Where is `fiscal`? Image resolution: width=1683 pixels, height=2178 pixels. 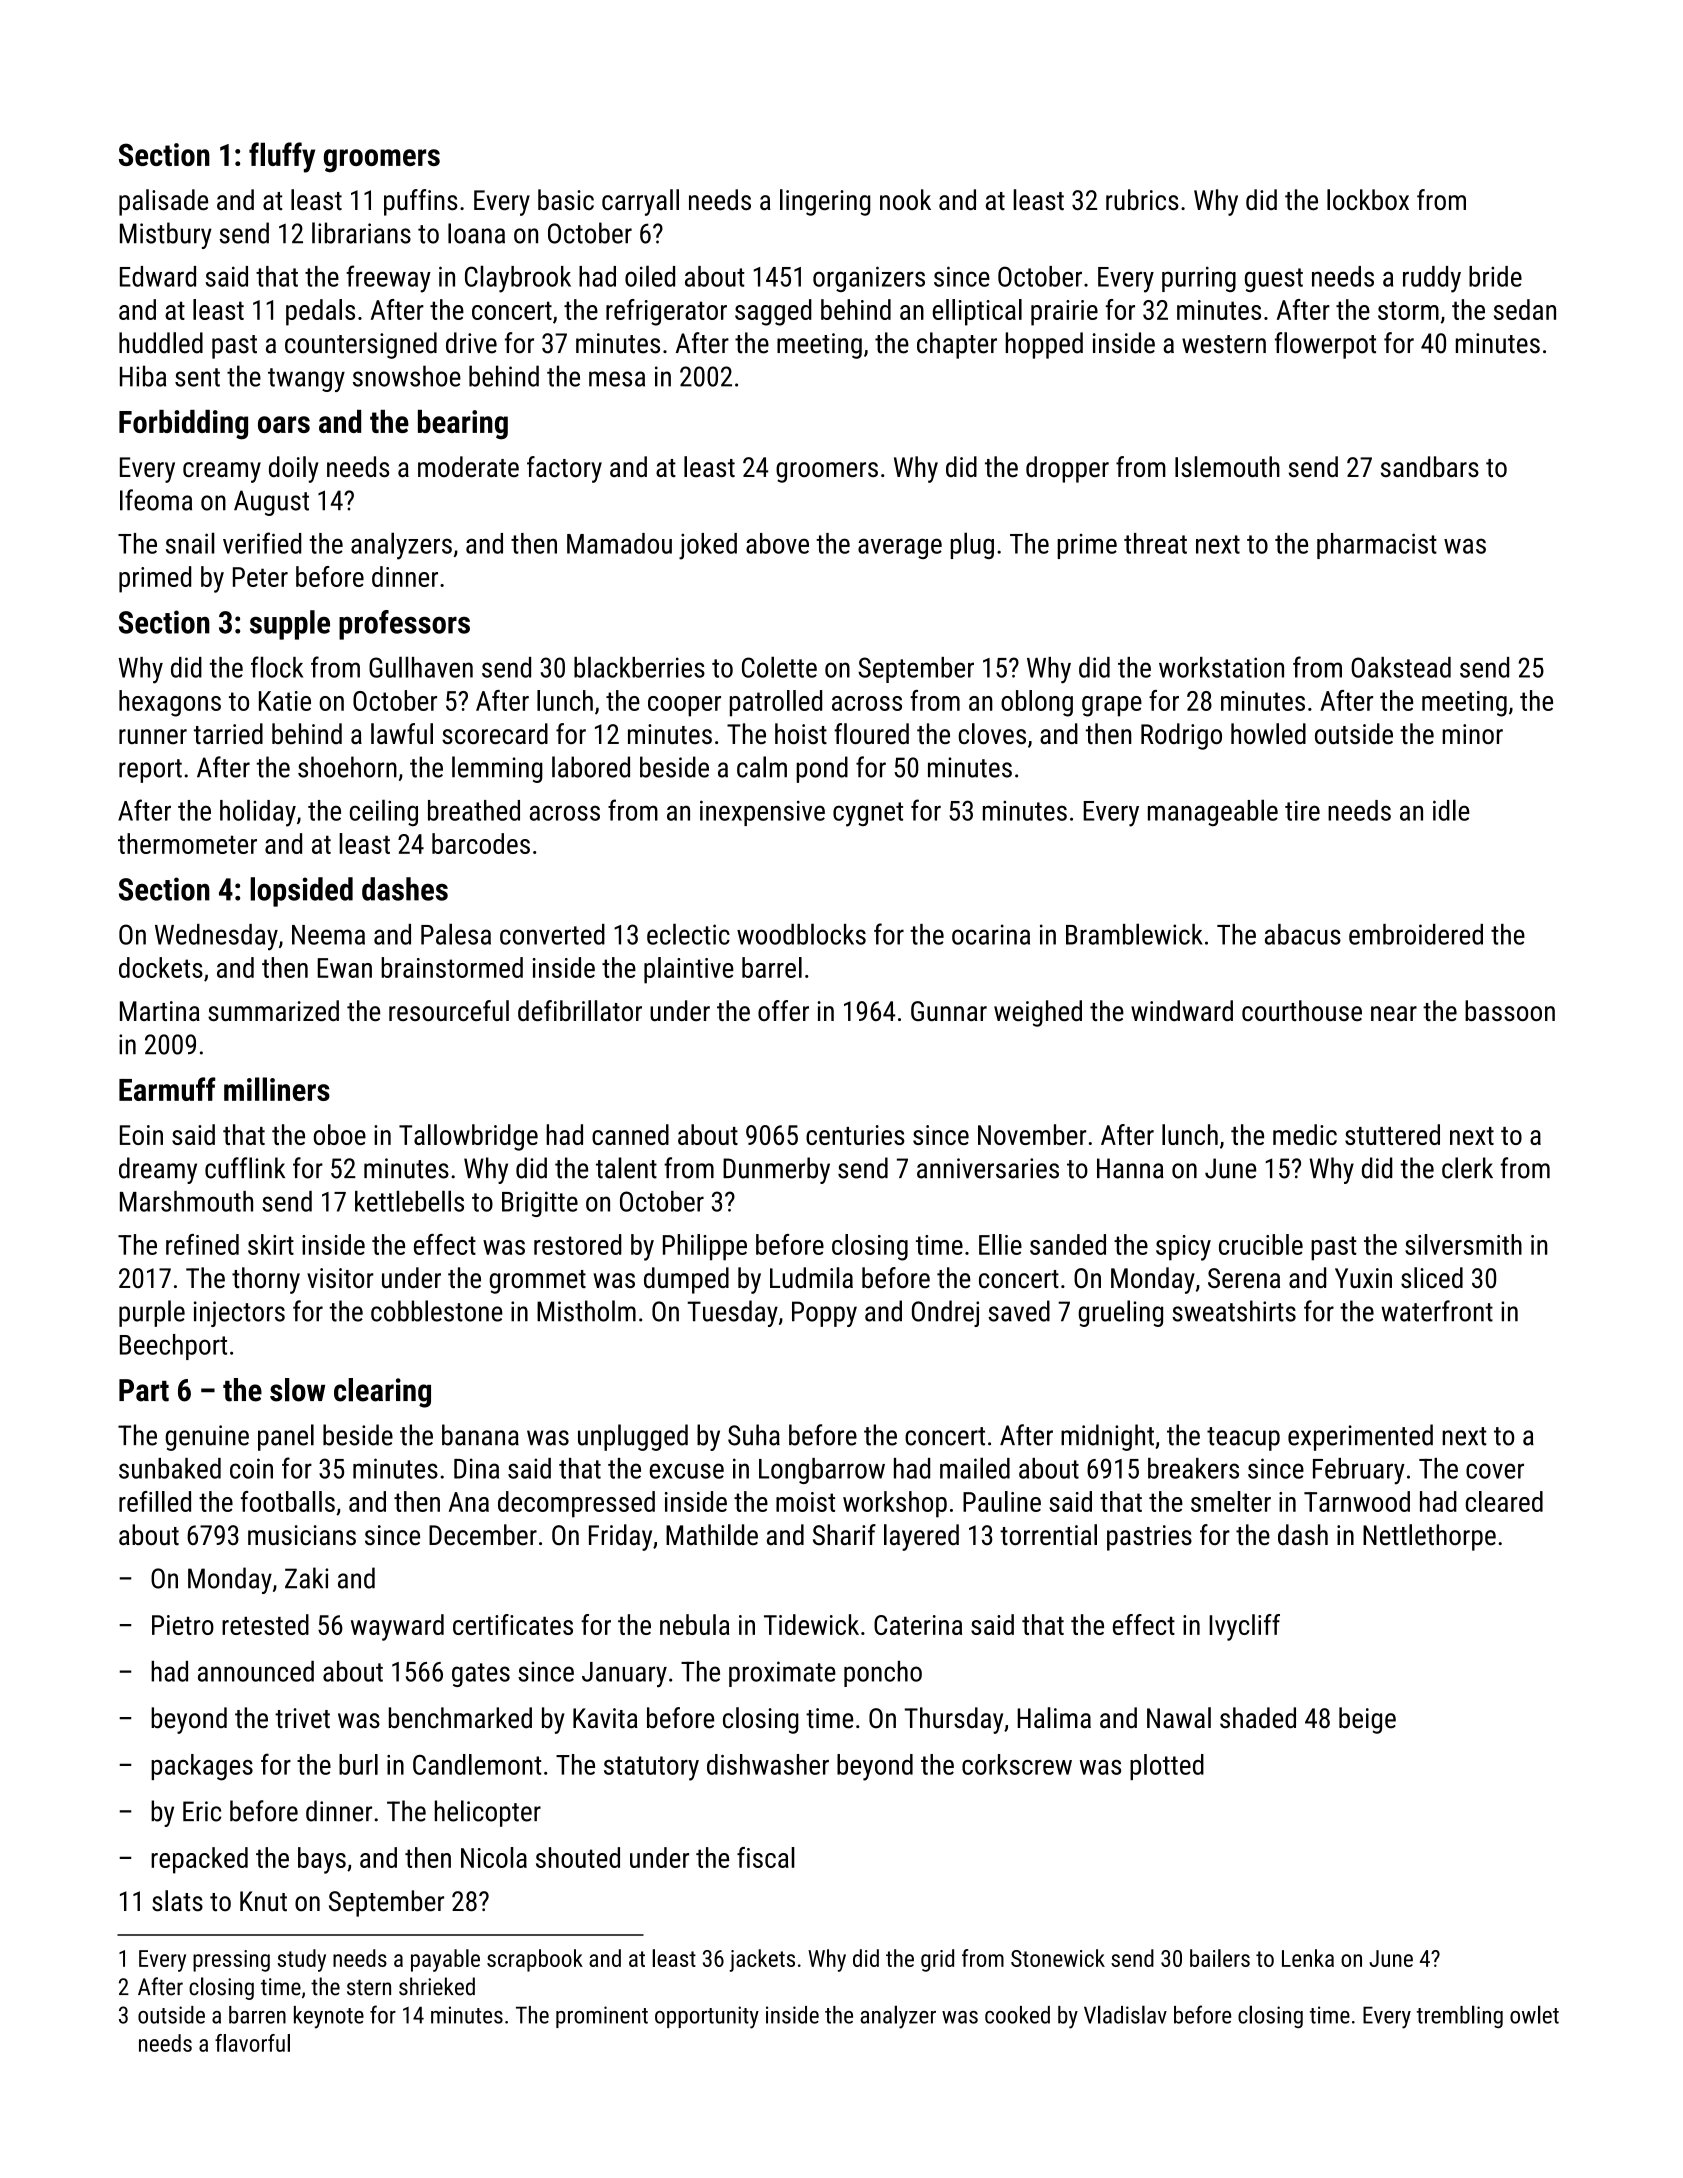 fiscal is located at coordinates (766, 1857).
